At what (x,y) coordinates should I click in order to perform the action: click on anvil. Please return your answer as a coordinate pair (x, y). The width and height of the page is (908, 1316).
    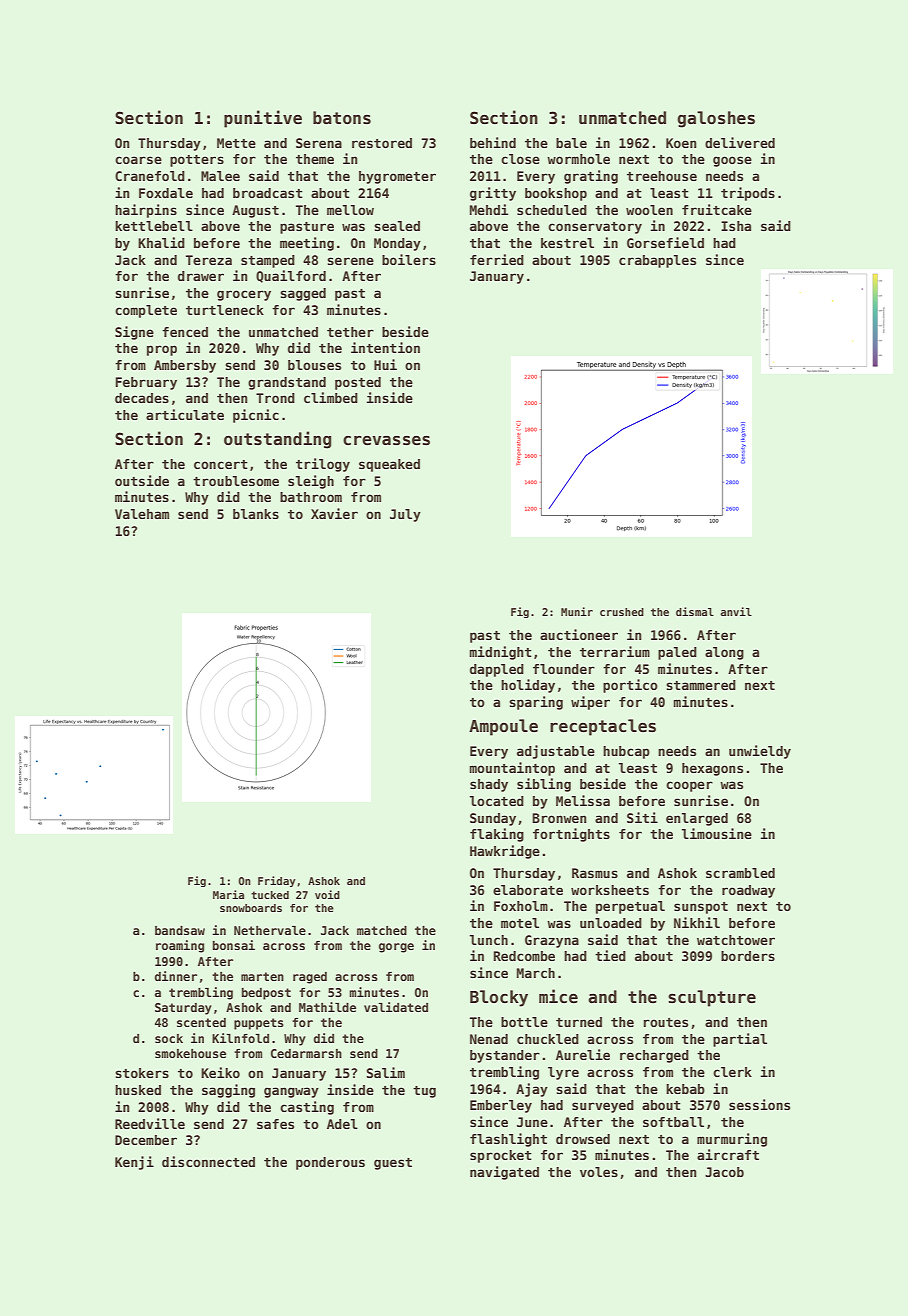
    Looking at the image, I should click on (736, 611).
